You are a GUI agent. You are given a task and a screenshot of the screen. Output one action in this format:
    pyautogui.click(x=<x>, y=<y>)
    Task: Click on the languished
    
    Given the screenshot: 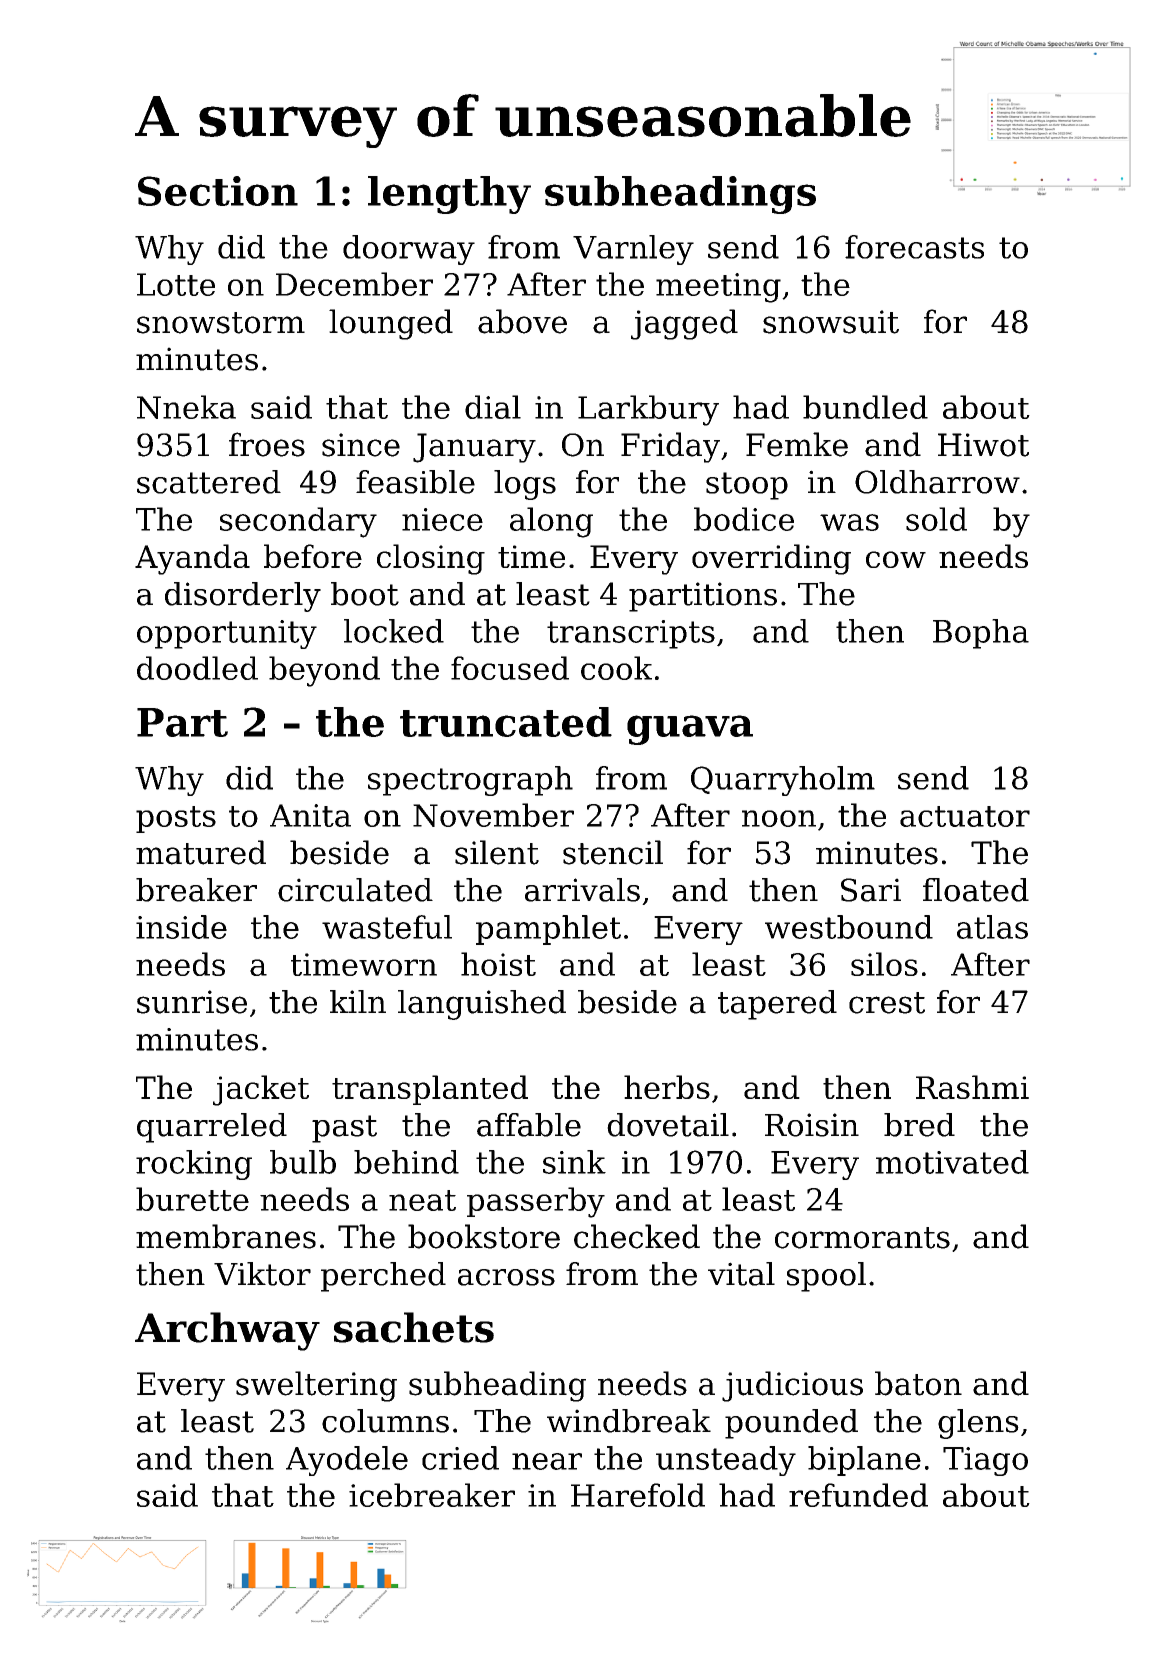 What is the action you would take?
    pyautogui.click(x=482, y=1005)
